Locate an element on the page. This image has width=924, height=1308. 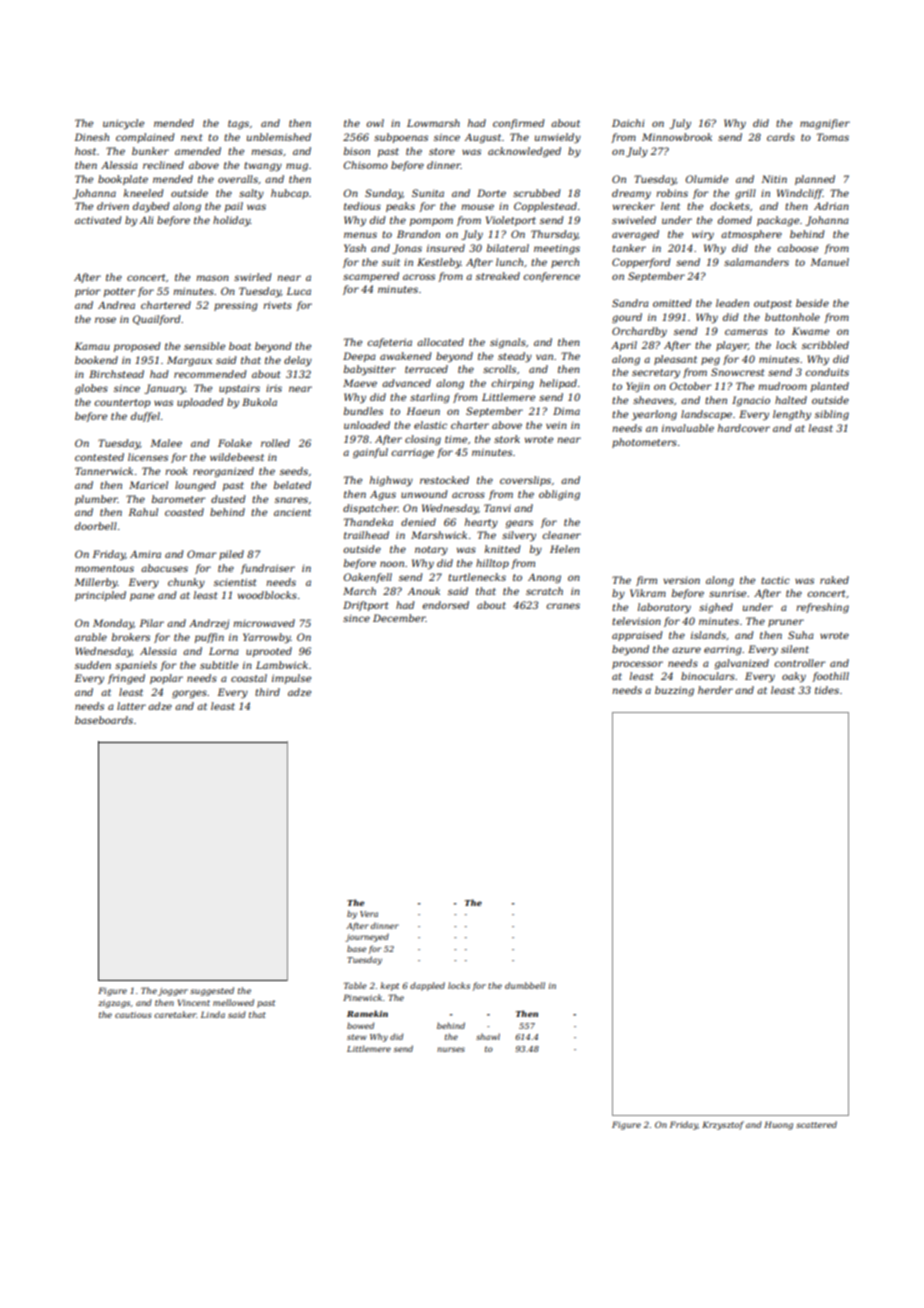
prior is located at coordinates (88, 292).
